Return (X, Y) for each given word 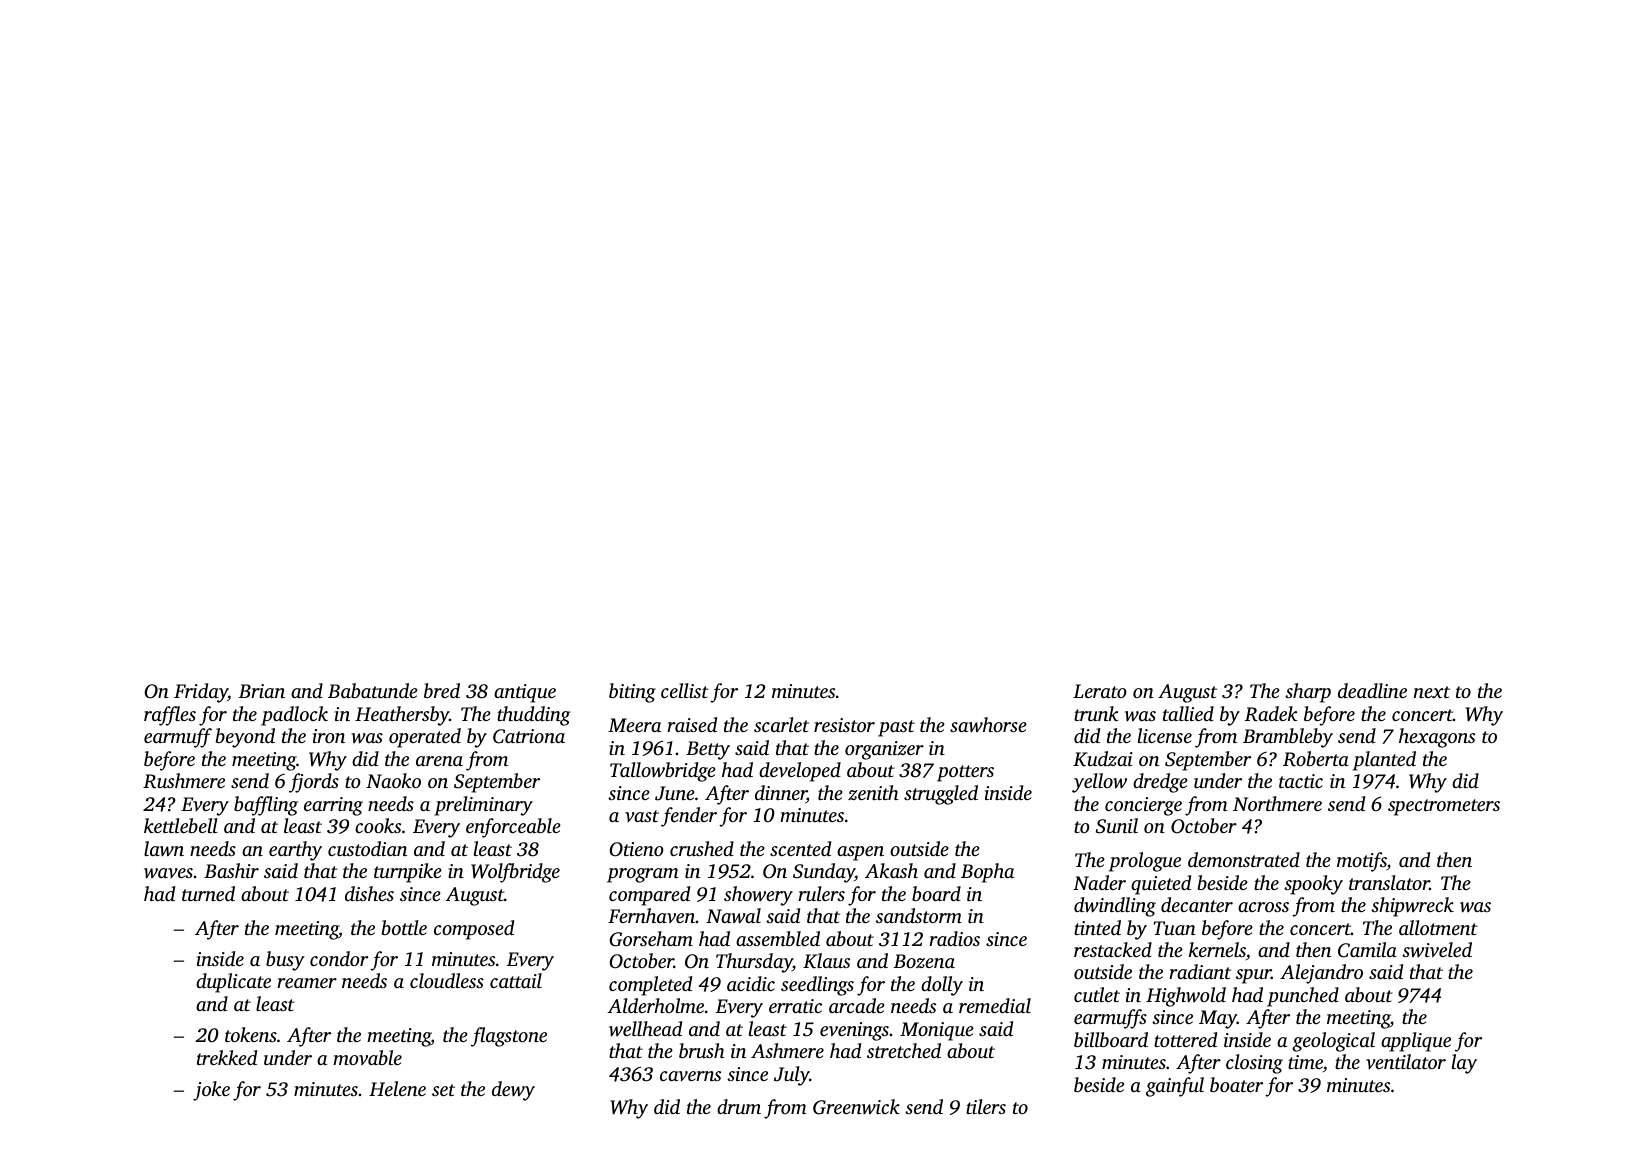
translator (1389, 882)
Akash (891, 870)
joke (211, 1091)
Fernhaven (651, 915)
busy (285, 961)
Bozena (924, 961)
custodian (367, 848)
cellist (685, 690)
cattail (516, 980)
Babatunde (373, 690)
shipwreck (1412, 907)
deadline (1372, 690)
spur (1253, 976)
